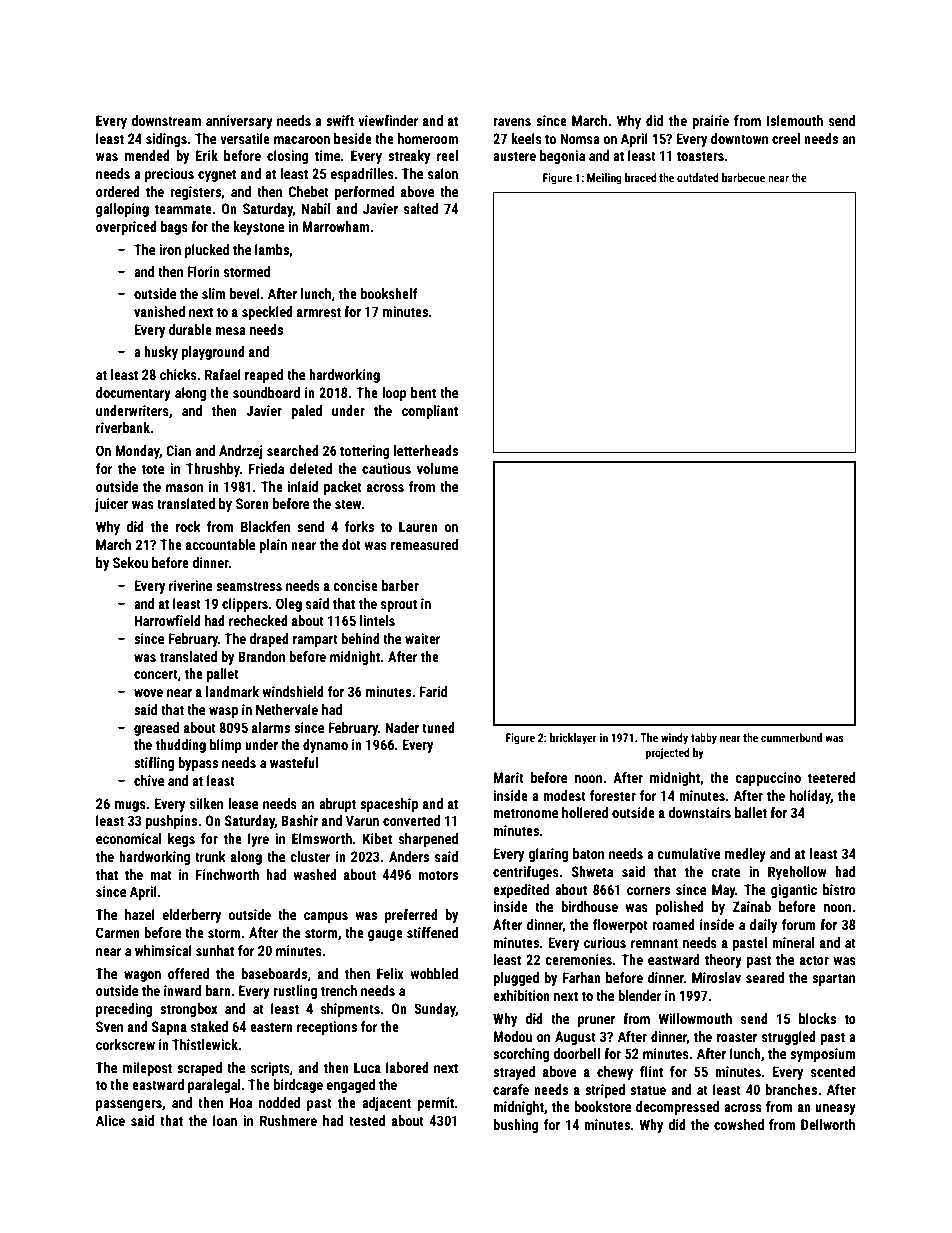  I want to click on blender, so click(639, 995).
